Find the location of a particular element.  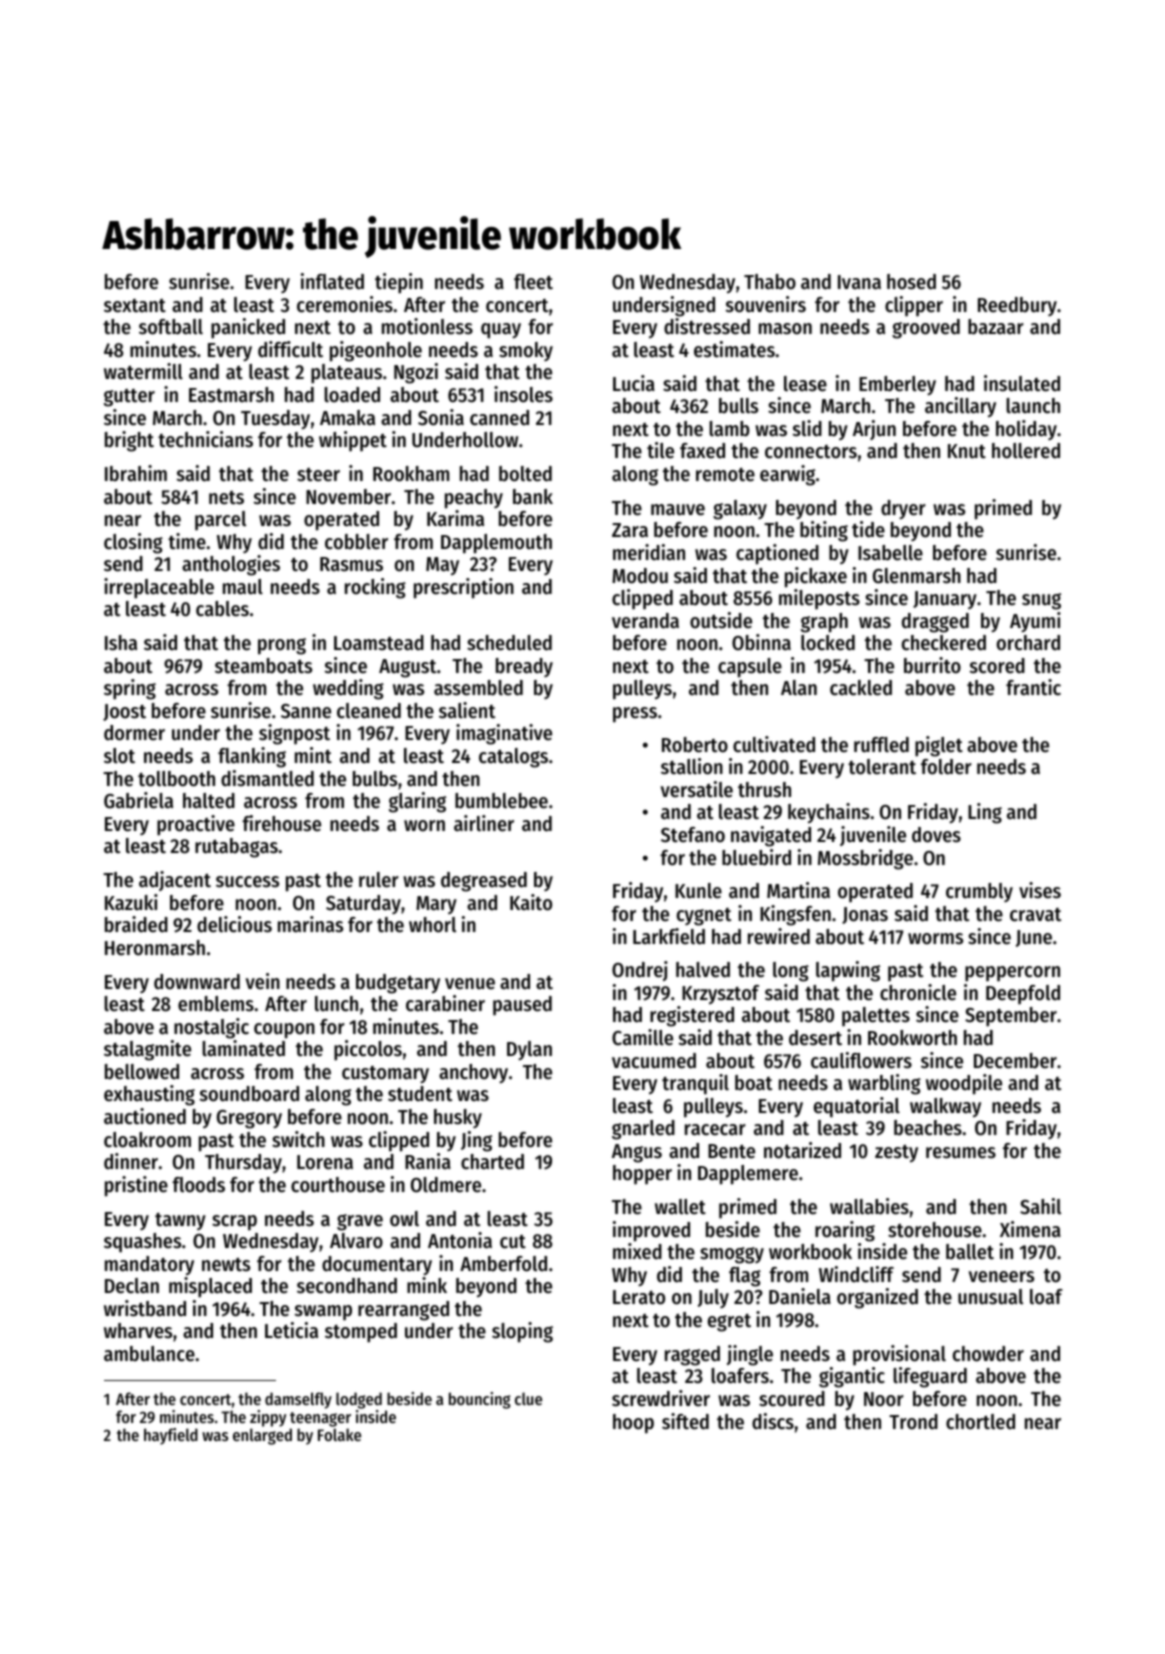

Lucia is located at coordinates (634, 383).
